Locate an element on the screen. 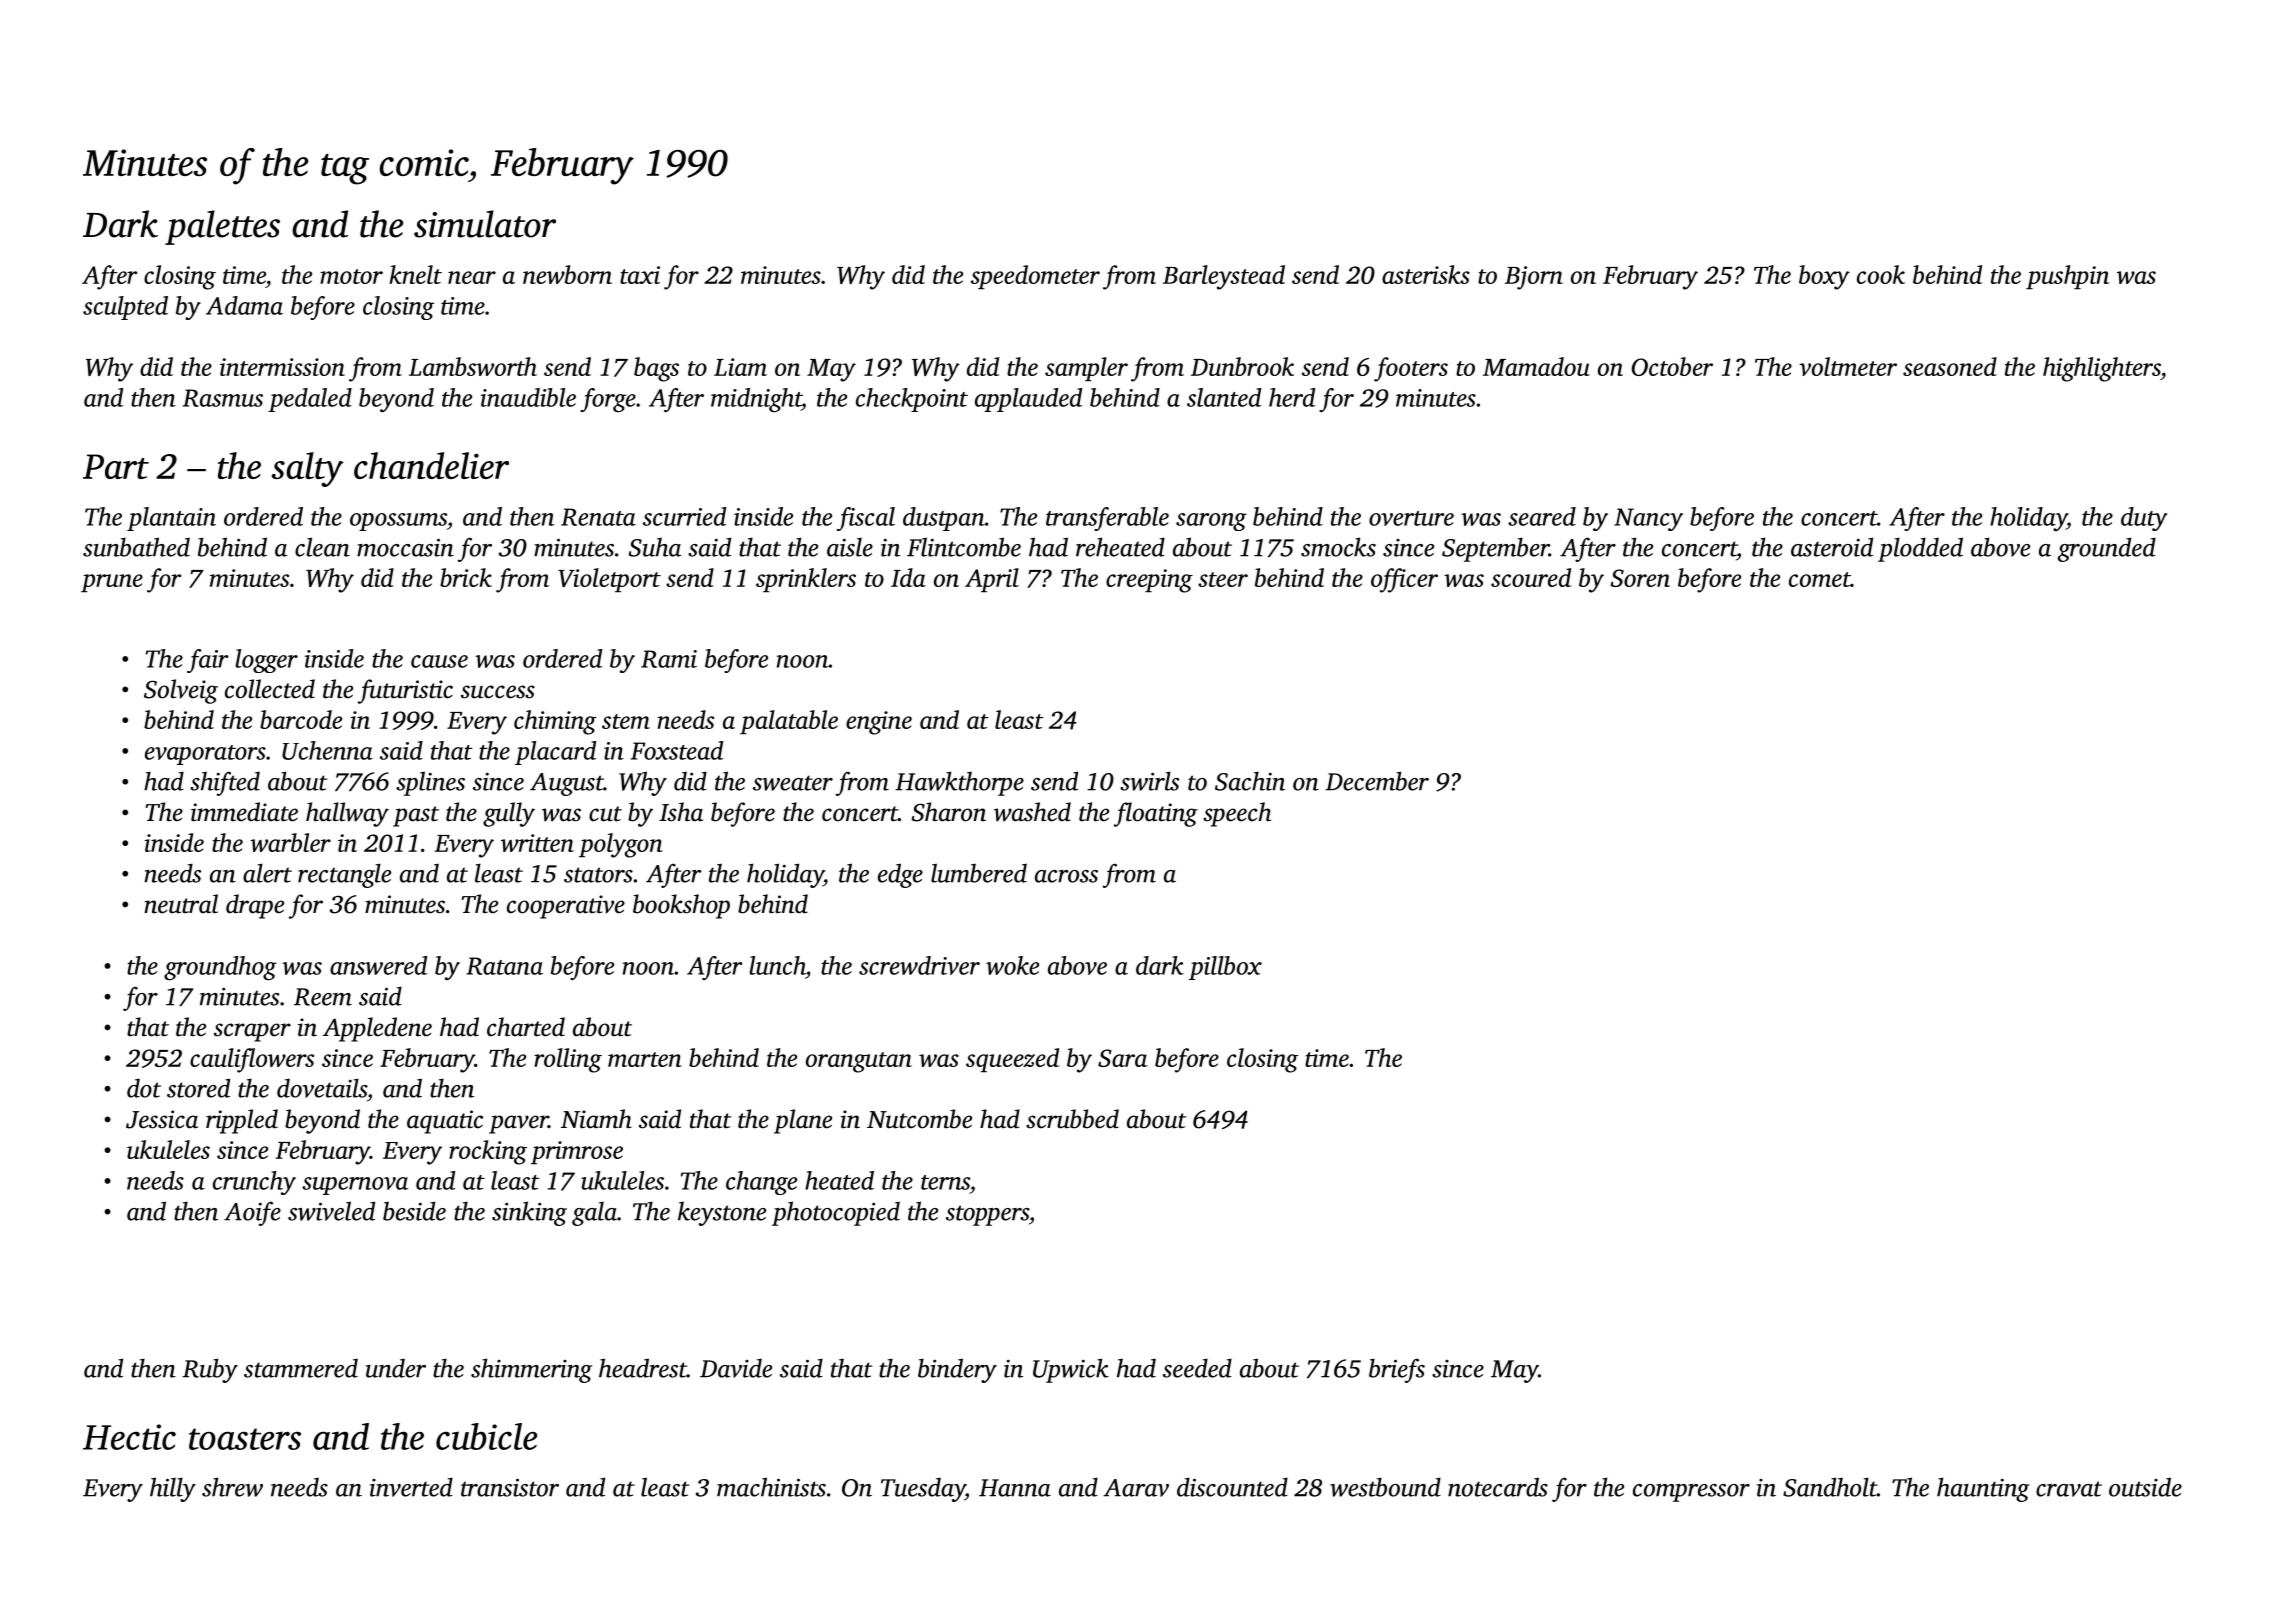 The height and width of the screenshot is (1620, 2292). crunchy is located at coordinates (254, 1183).
